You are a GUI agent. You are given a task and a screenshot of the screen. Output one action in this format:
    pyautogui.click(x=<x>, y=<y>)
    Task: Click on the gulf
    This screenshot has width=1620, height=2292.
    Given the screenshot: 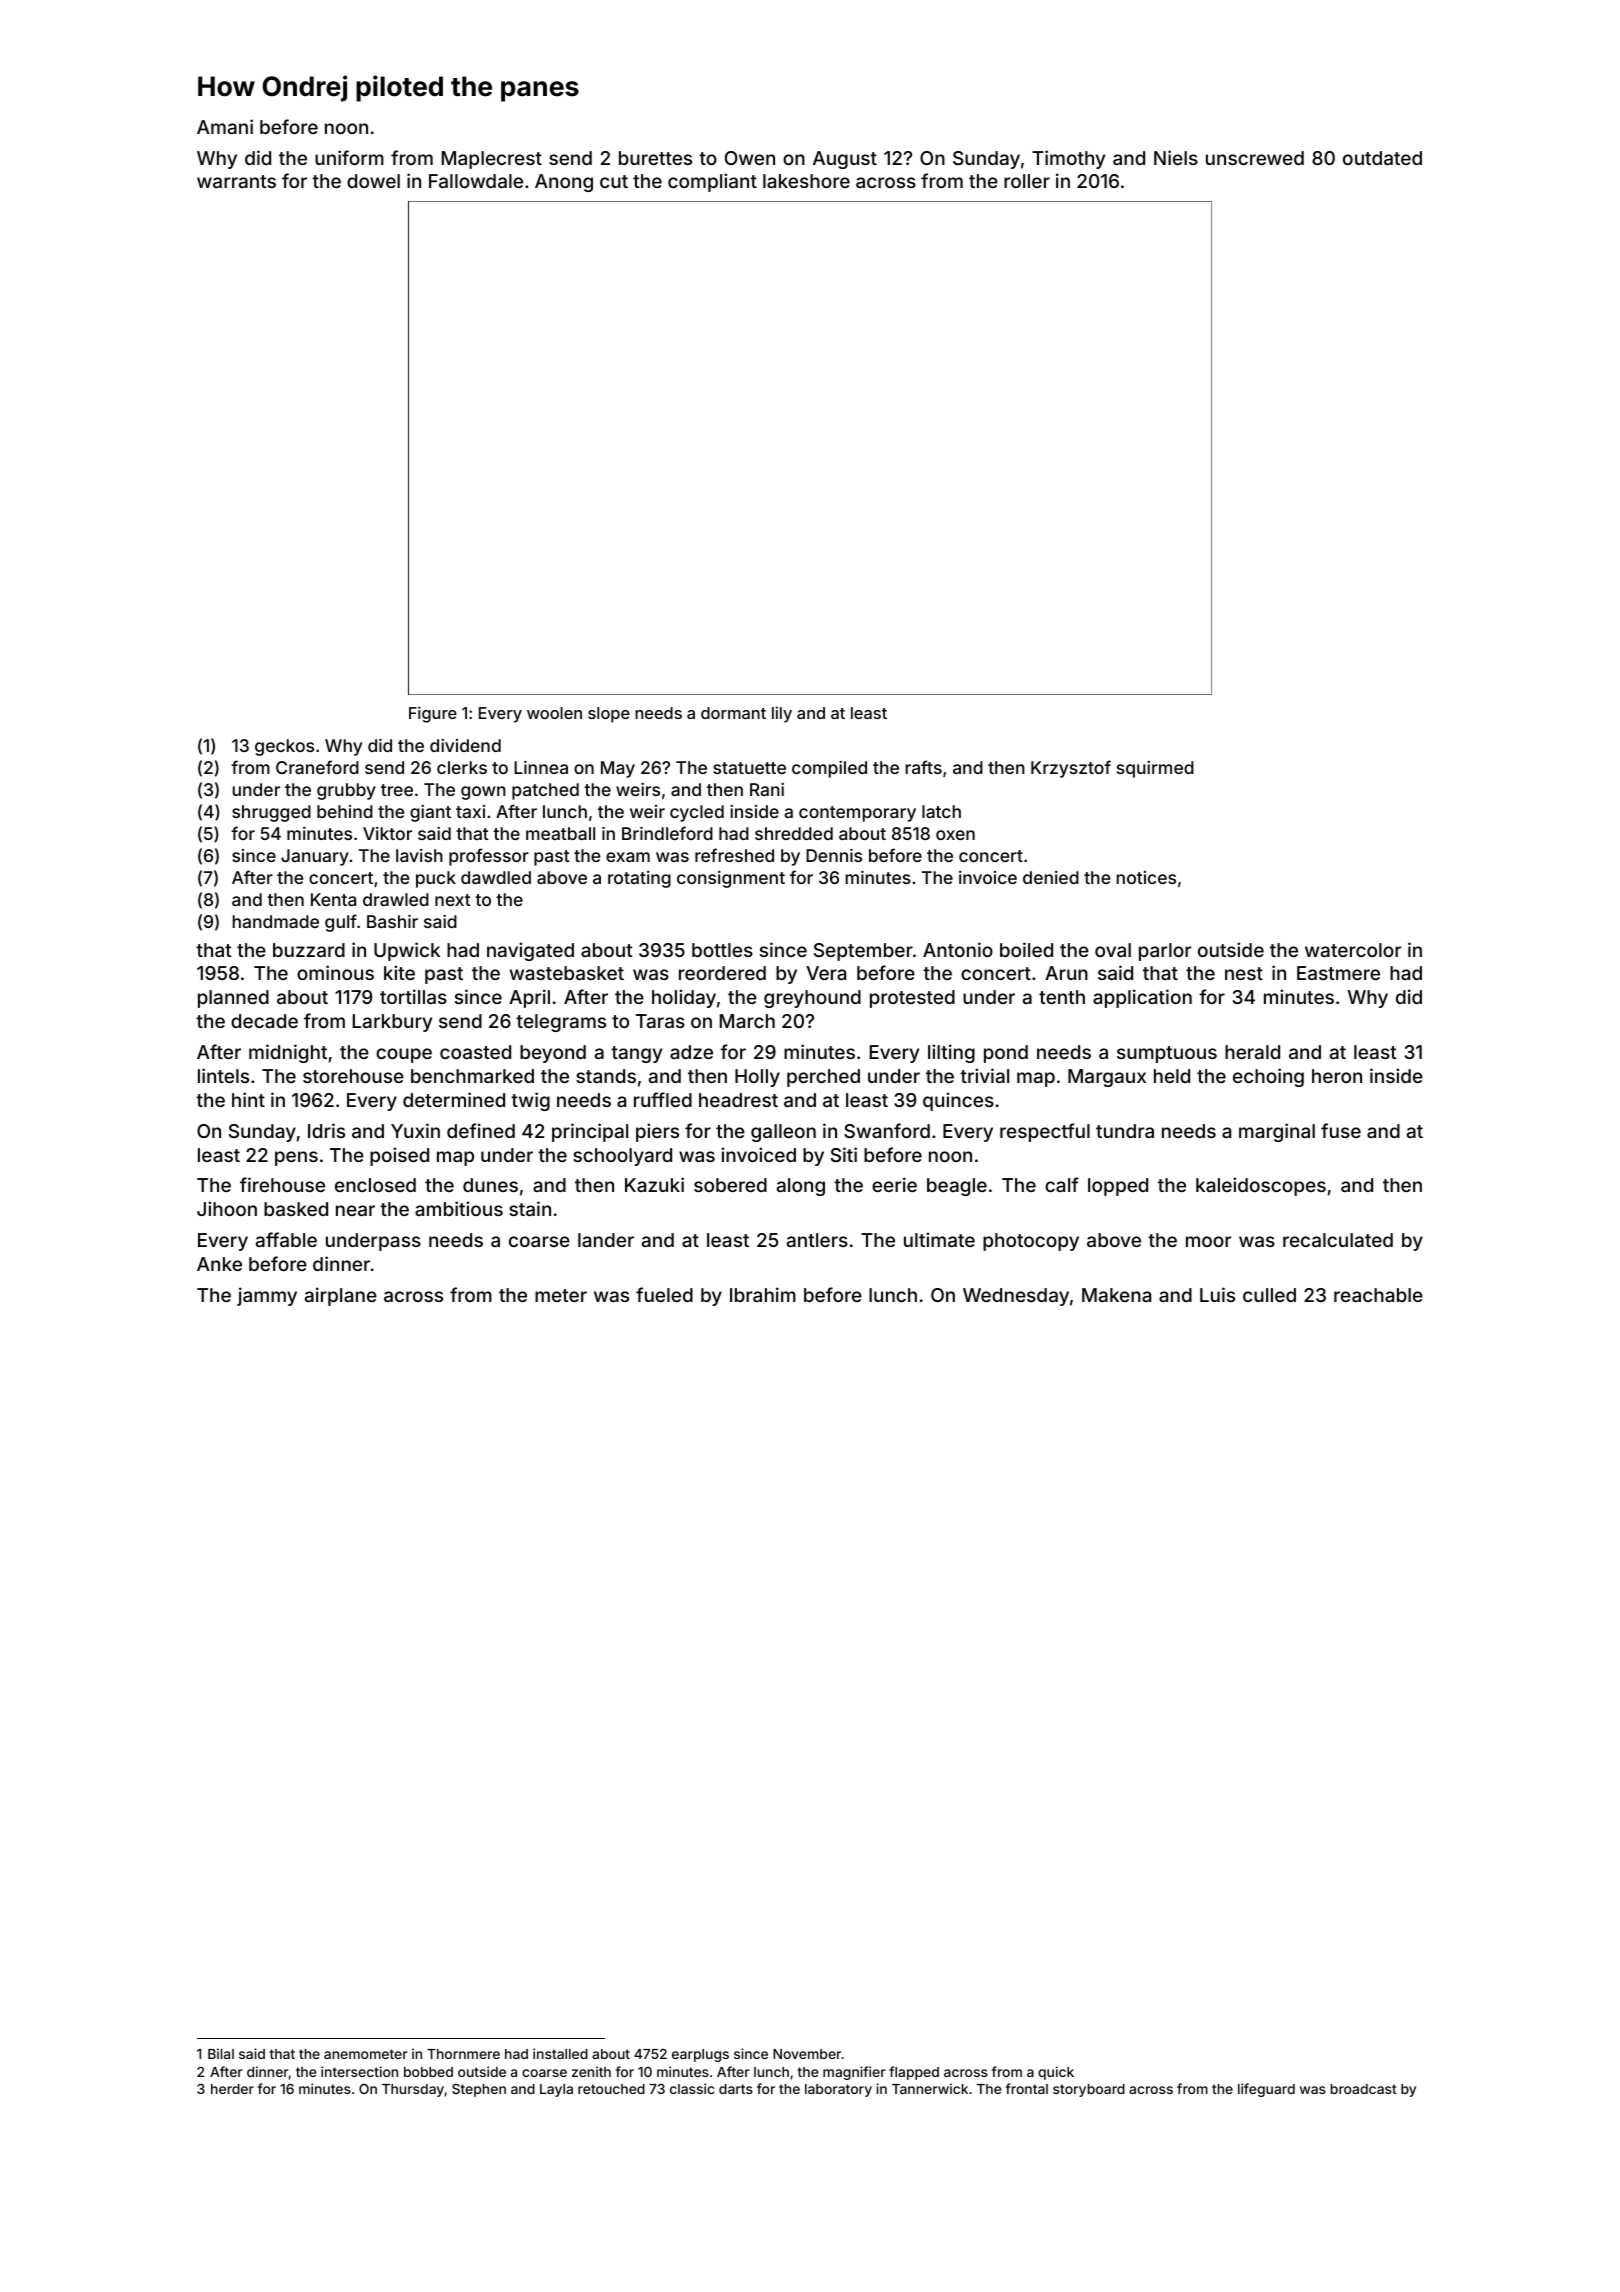 What is the action you would take?
    pyautogui.click(x=341, y=923)
